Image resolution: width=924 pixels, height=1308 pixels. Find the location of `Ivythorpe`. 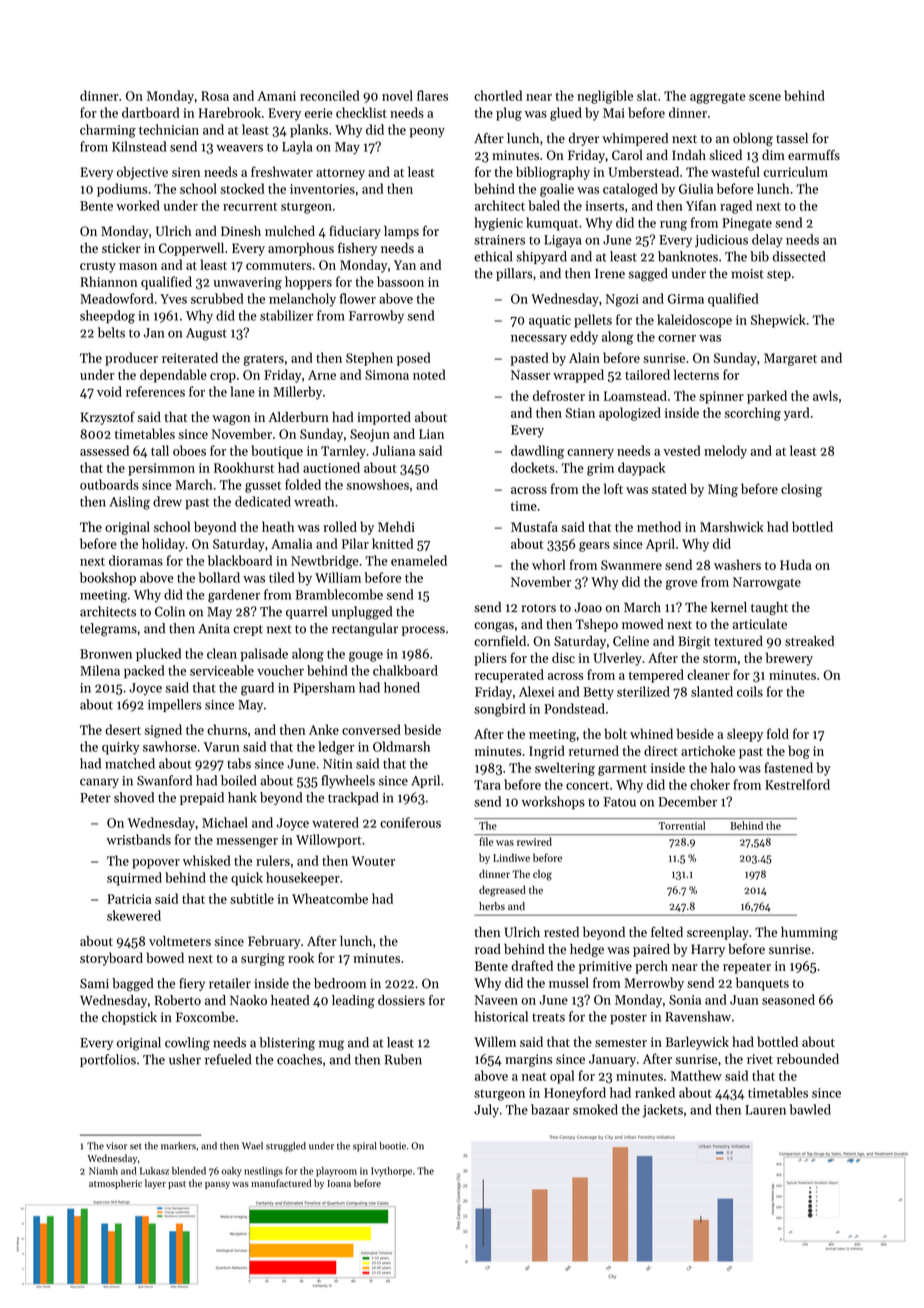

Ivythorpe is located at coordinates (391, 1172).
